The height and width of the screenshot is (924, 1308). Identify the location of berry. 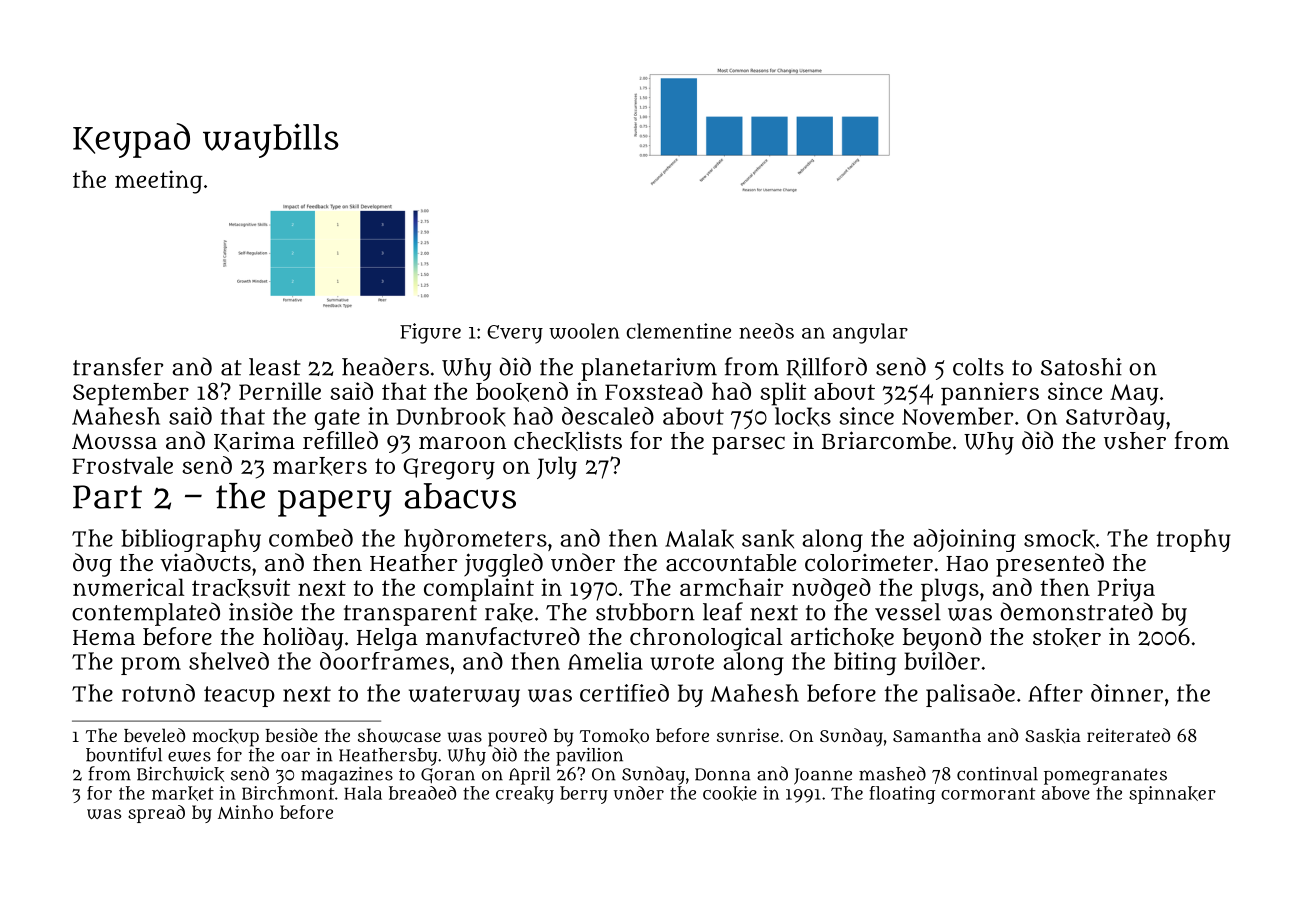
(584, 795).
